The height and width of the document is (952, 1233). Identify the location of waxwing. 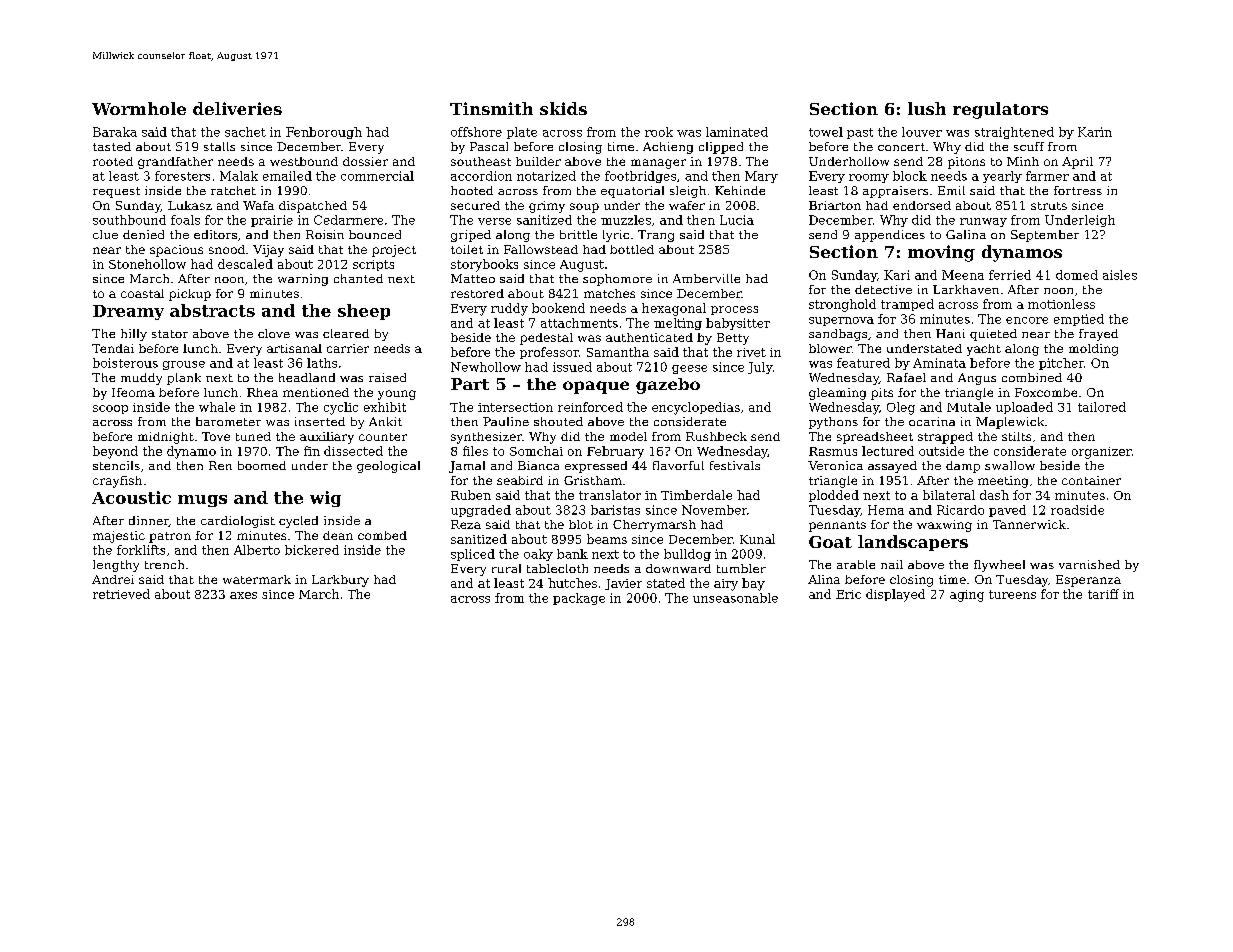
(944, 526).
